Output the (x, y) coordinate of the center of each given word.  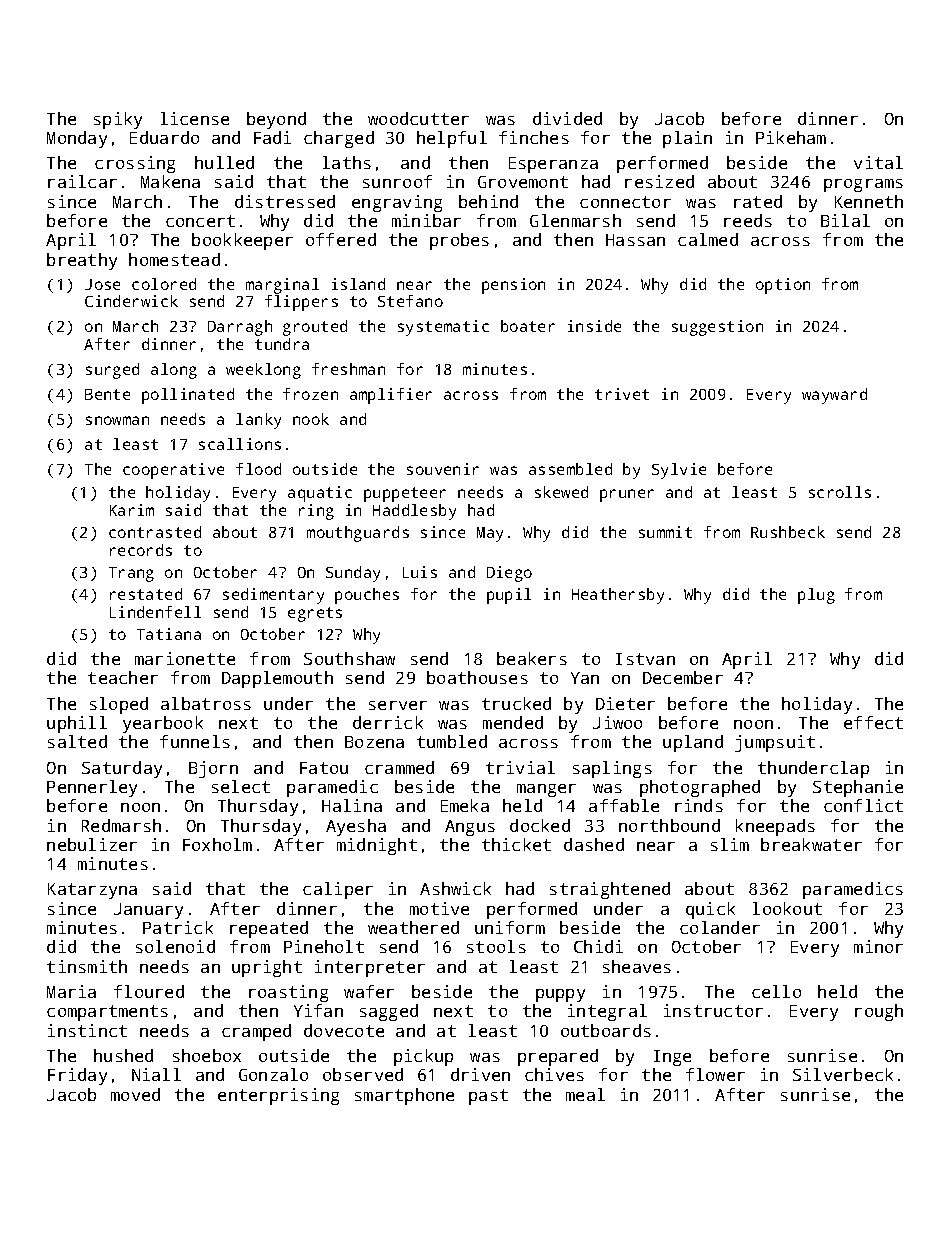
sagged (389, 1012)
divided (567, 118)
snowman (117, 420)
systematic (443, 328)
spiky (118, 120)
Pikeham (791, 137)
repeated (269, 929)
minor (878, 946)
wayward (834, 396)
